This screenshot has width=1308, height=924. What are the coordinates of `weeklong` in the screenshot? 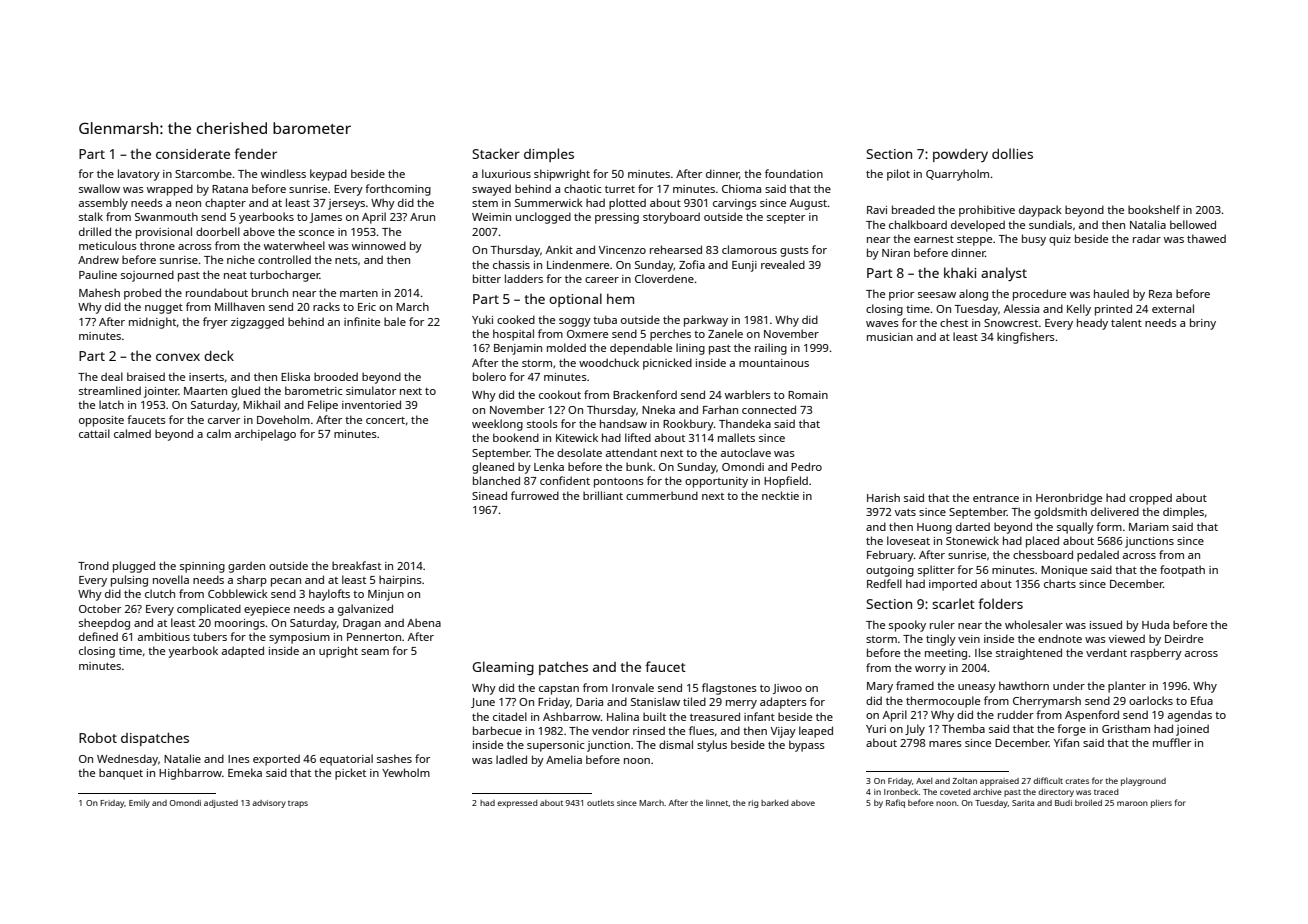 It's located at (497, 425).
